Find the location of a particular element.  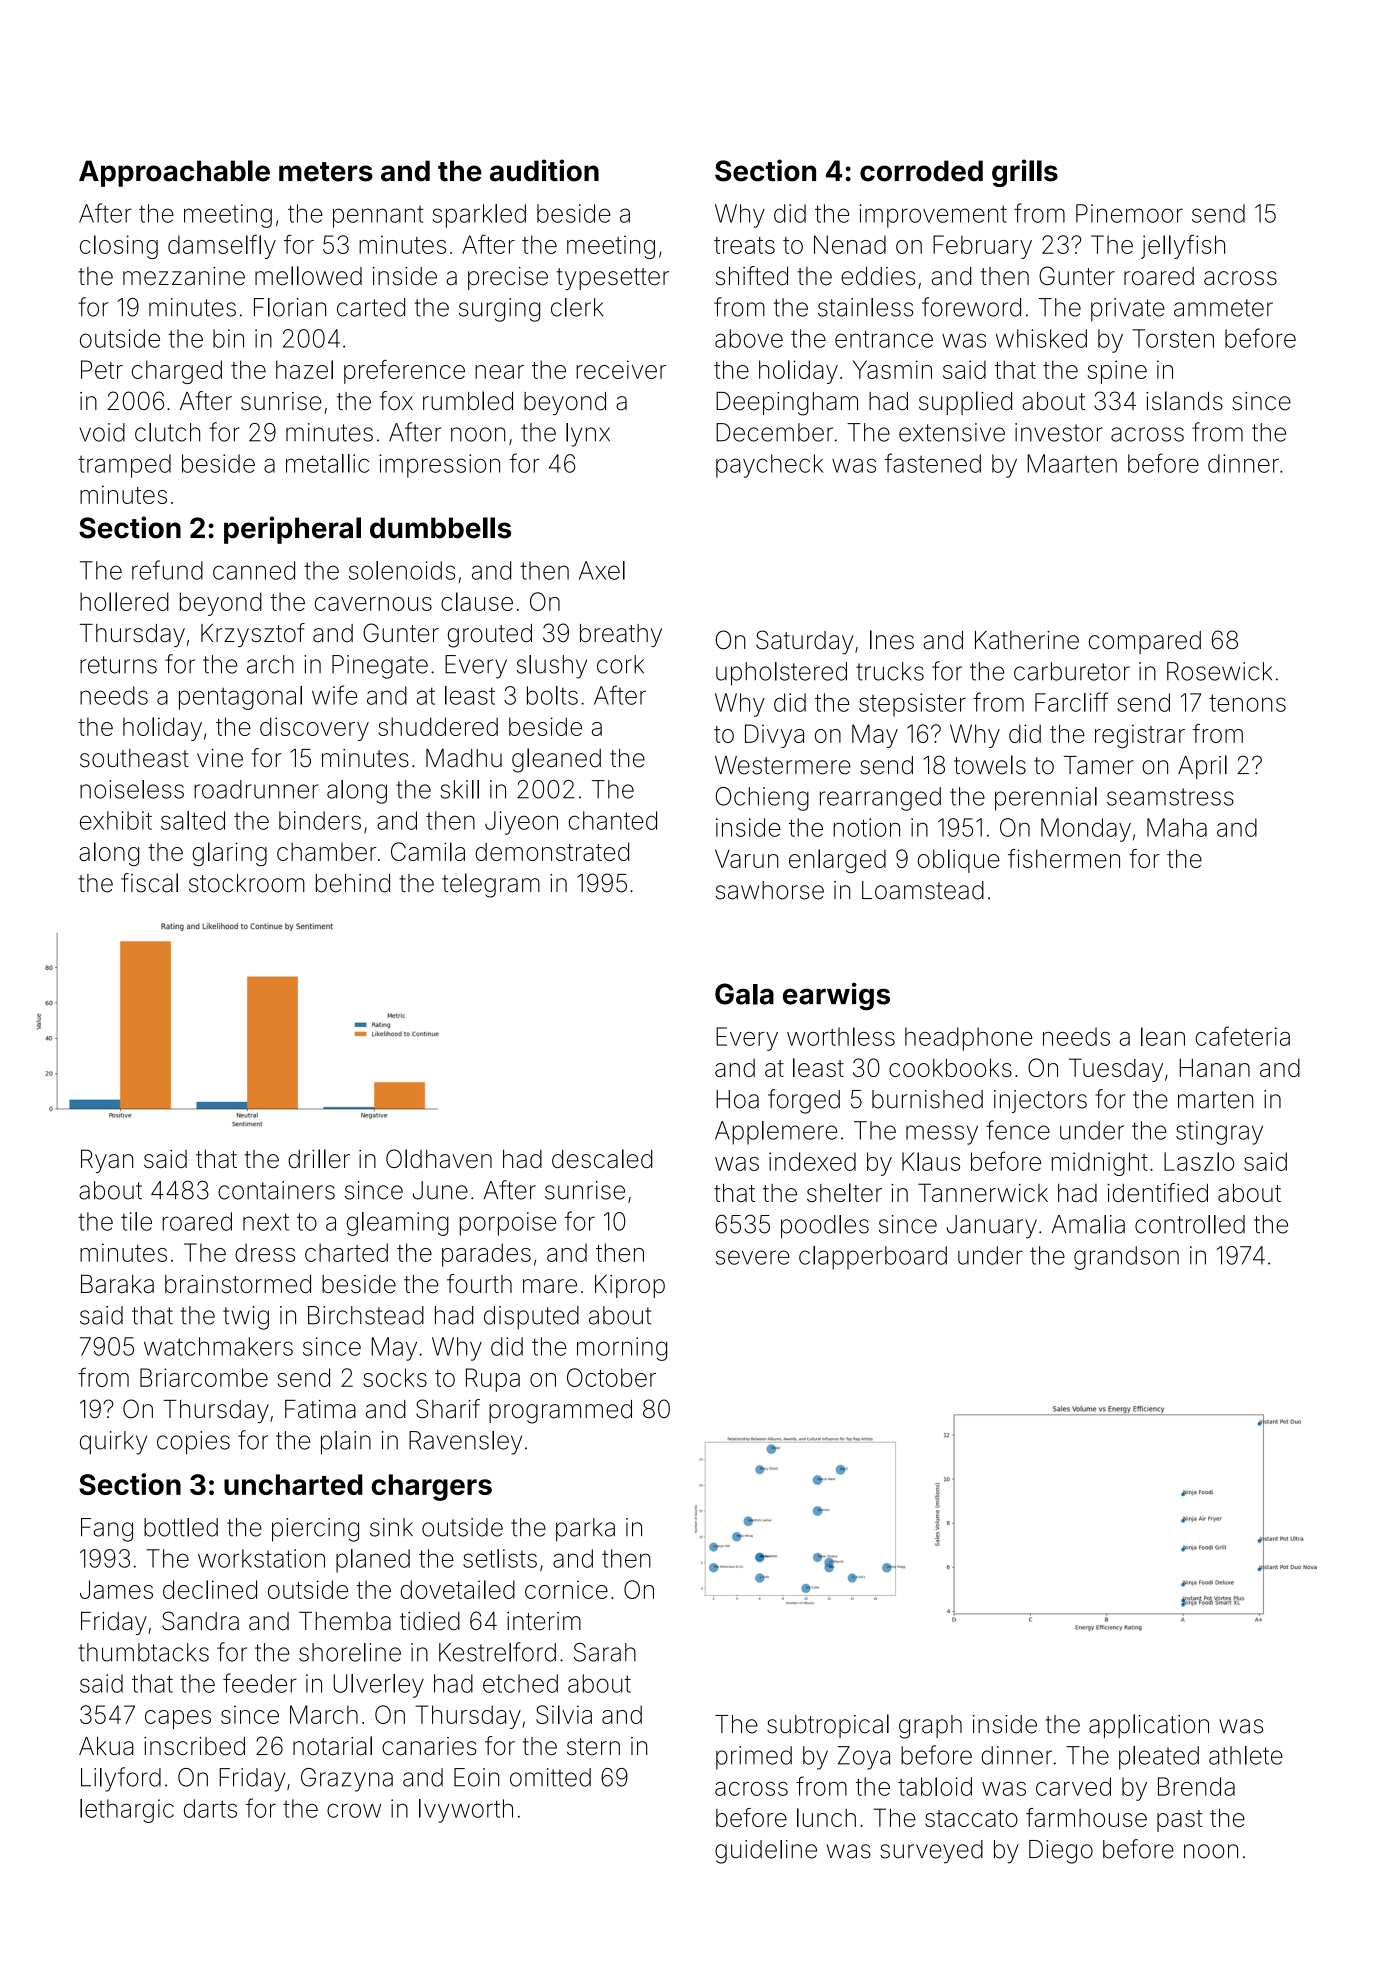

clerk is located at coordinates (577, 307).
